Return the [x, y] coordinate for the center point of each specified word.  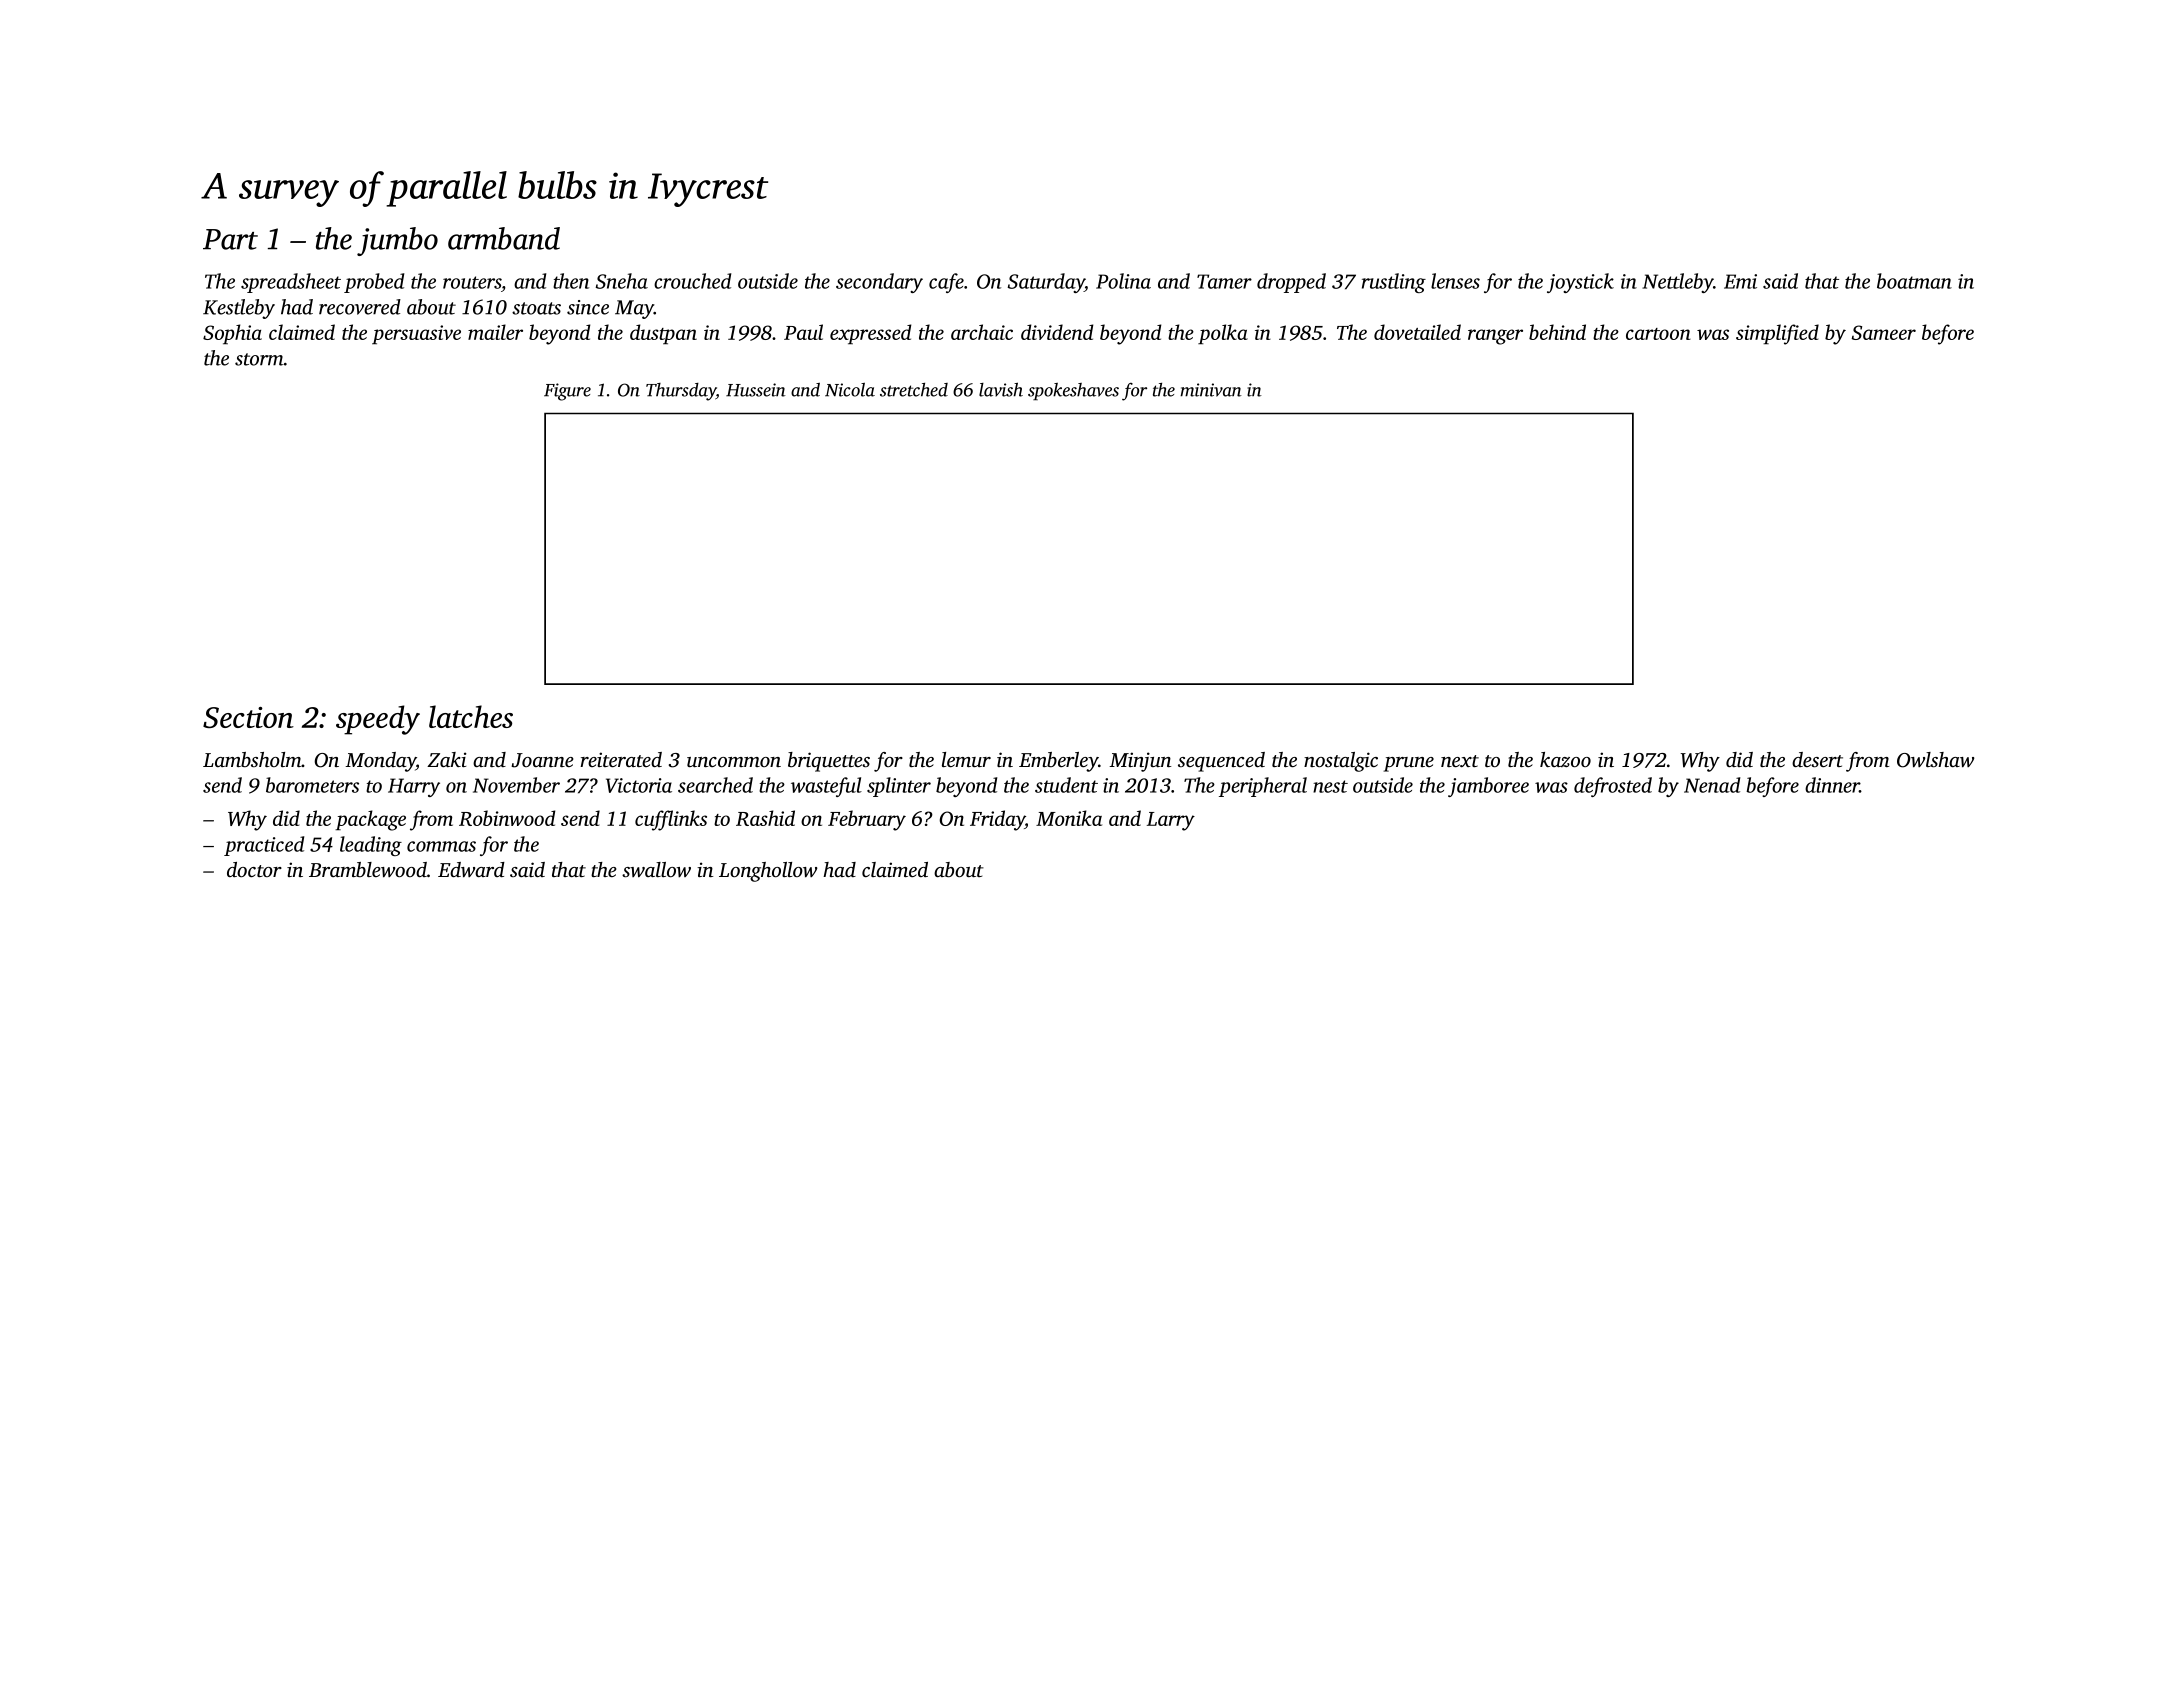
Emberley [1059, 762]
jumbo [397, 241]
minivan [1211, 390]
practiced [264, 846]
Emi [1740, 281]
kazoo [1565, 759]
